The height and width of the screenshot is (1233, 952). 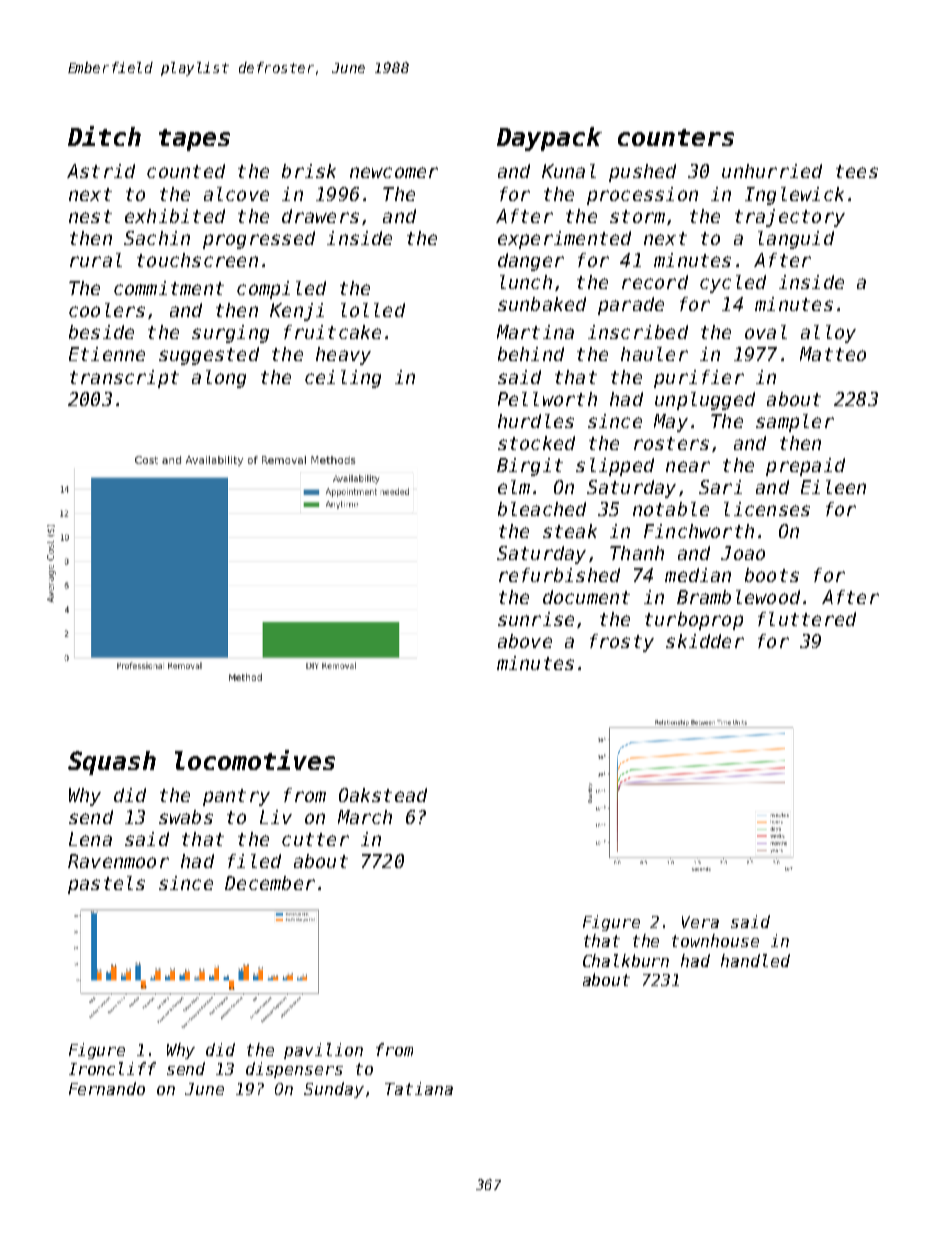 I want to click on elm, so click(x=514, y=487).
